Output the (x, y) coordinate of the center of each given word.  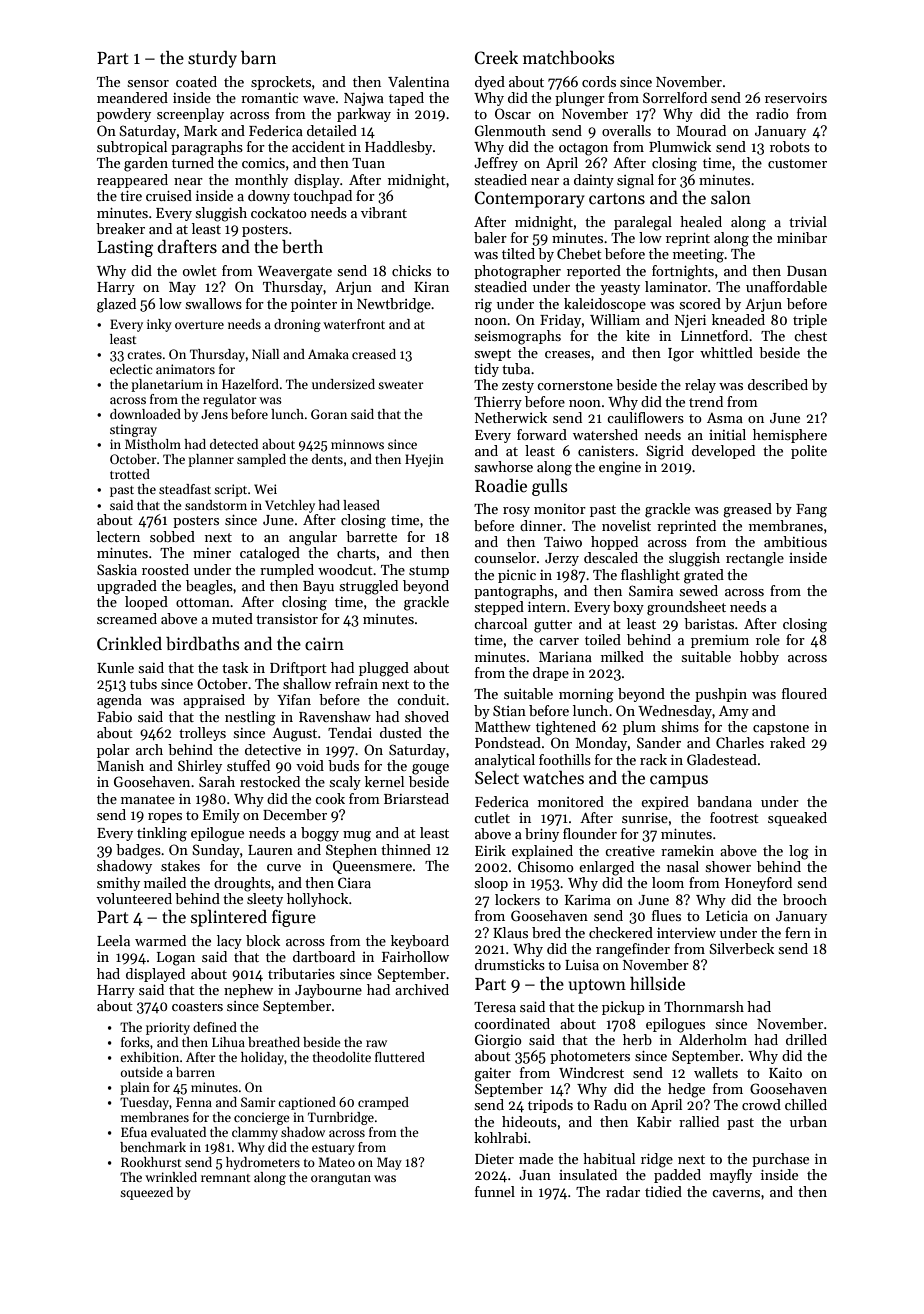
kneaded (738, 319)
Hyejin (424, 460)
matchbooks (568, 58)
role (768, 639)
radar (623, 1191)
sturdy (212, 59)
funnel (495, 1191)
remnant (225, 1178)
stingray (133, 430)
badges (138, 851)
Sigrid (665, 452)
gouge (430, 769)
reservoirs (796, 98)
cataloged (270, 554)
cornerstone (575, 385)
